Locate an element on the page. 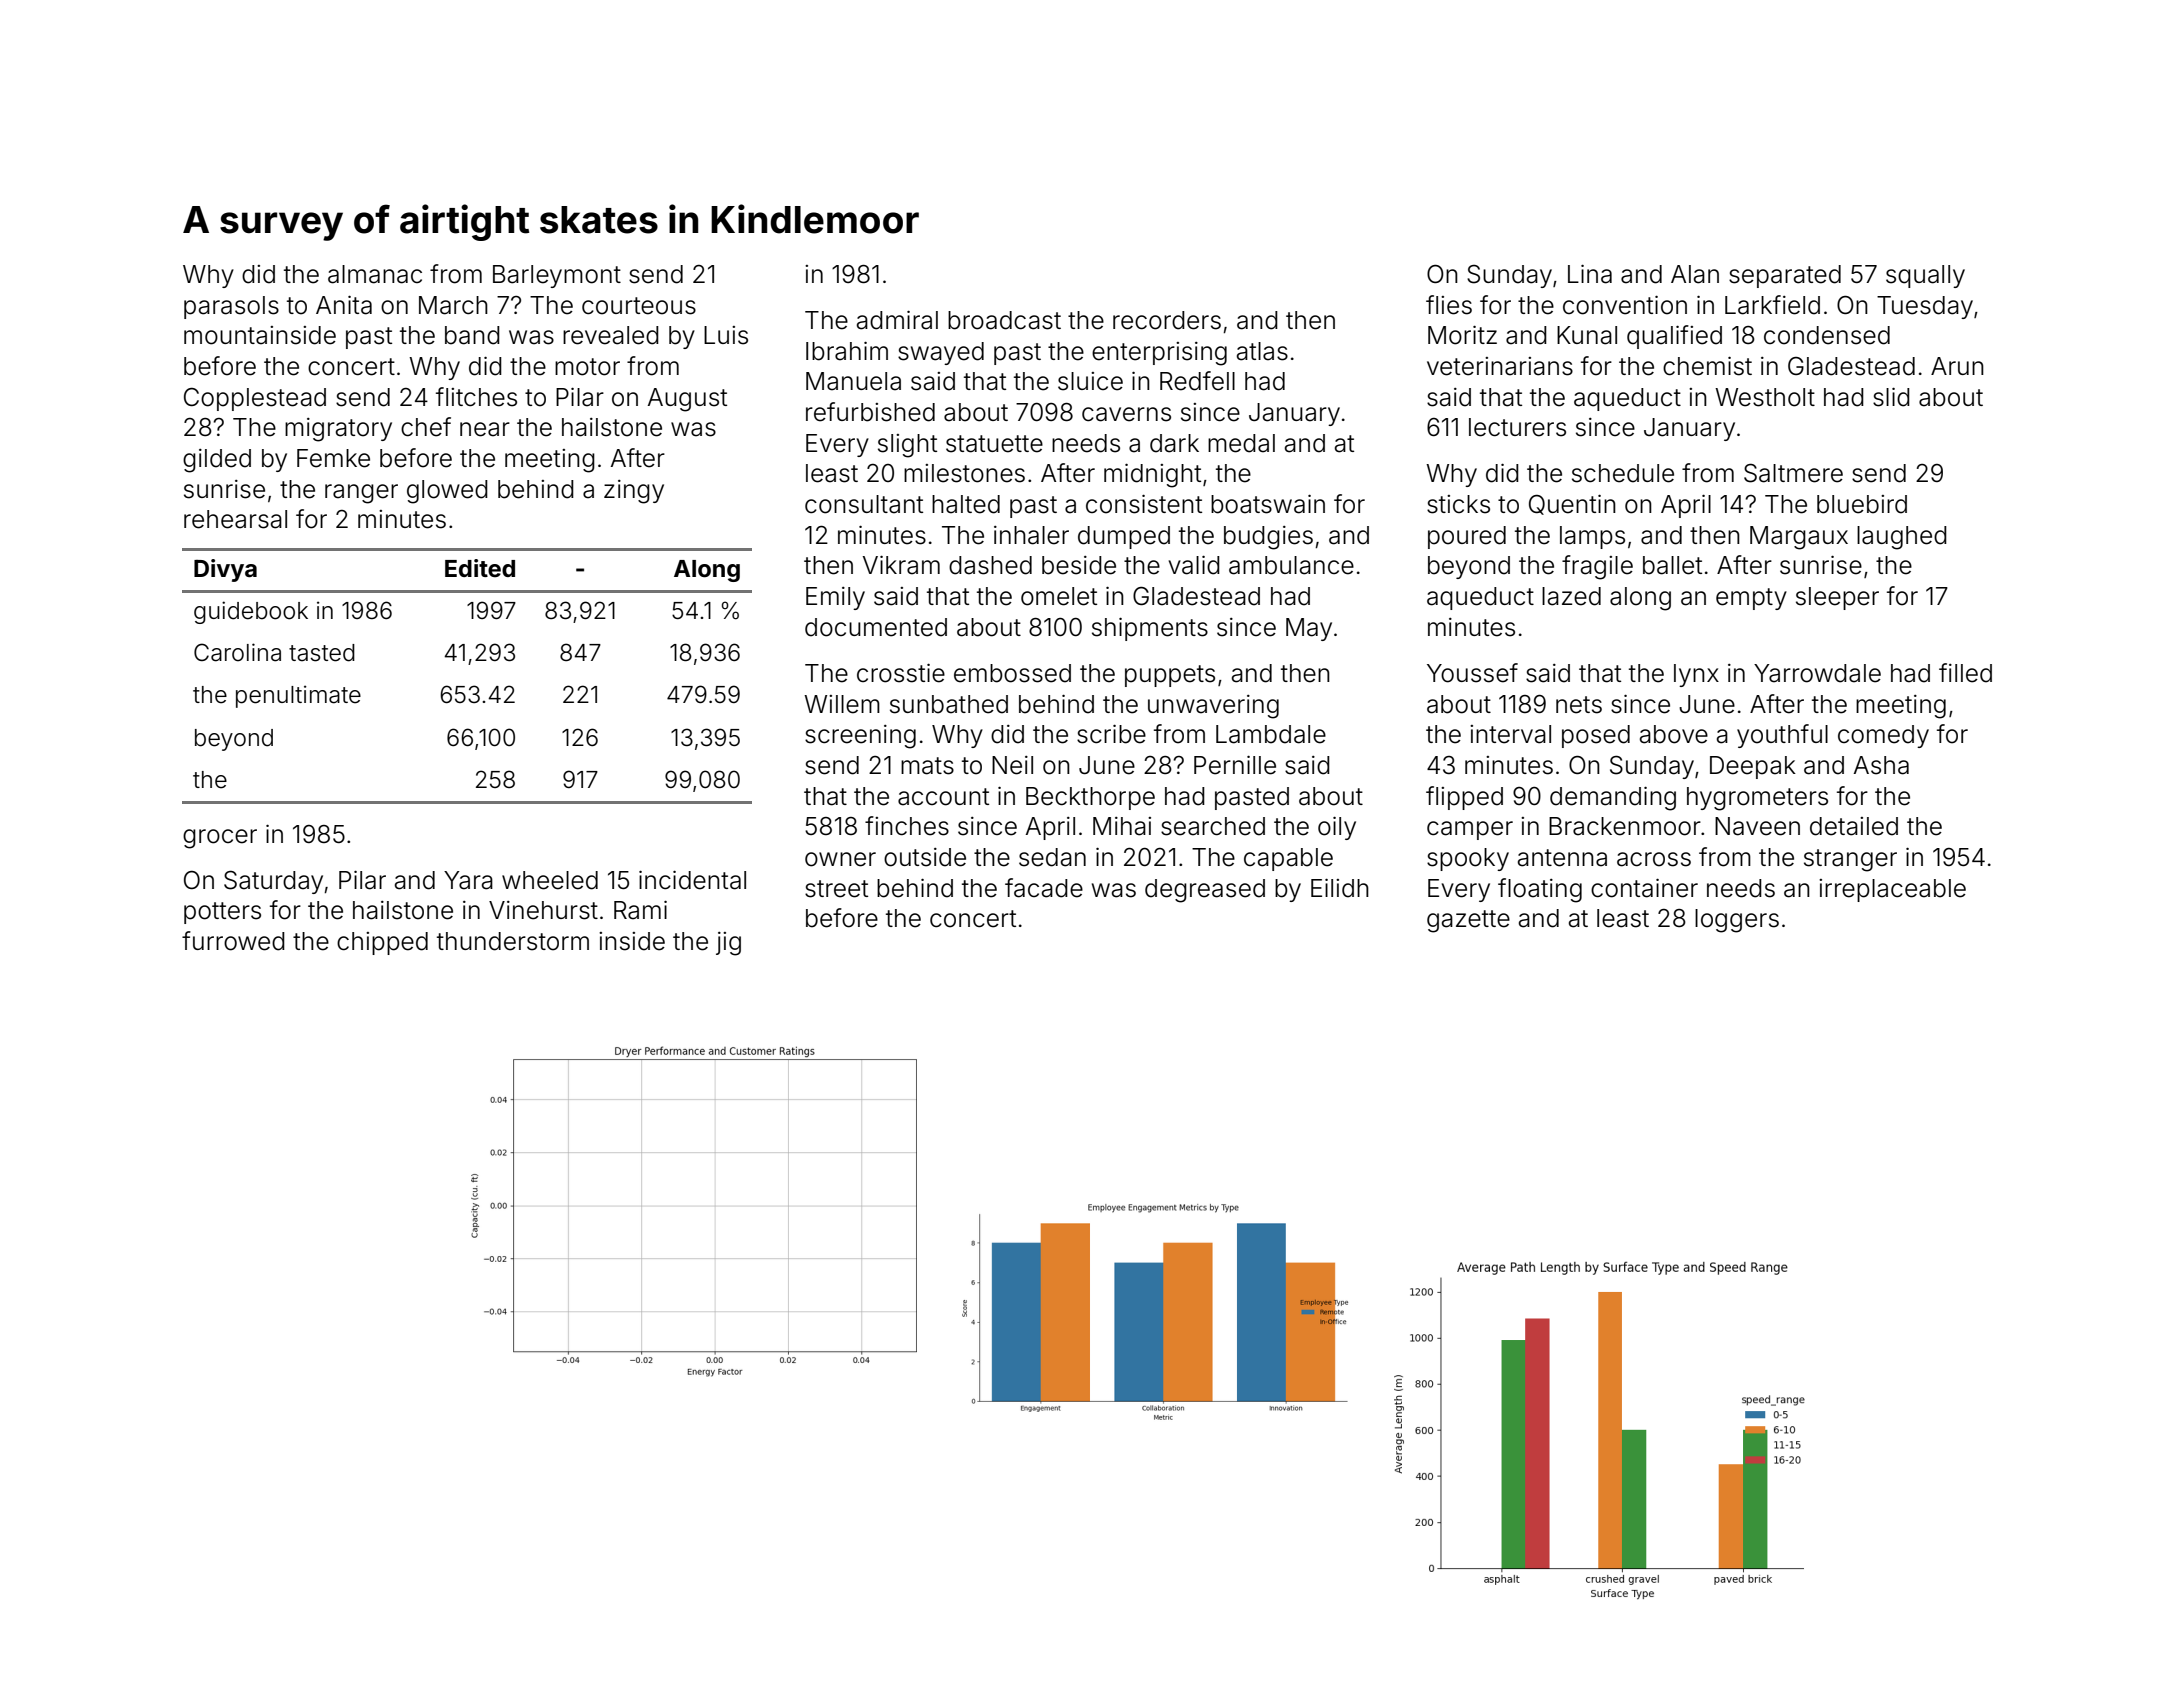  gilded is located at coordinates (217, 461).
